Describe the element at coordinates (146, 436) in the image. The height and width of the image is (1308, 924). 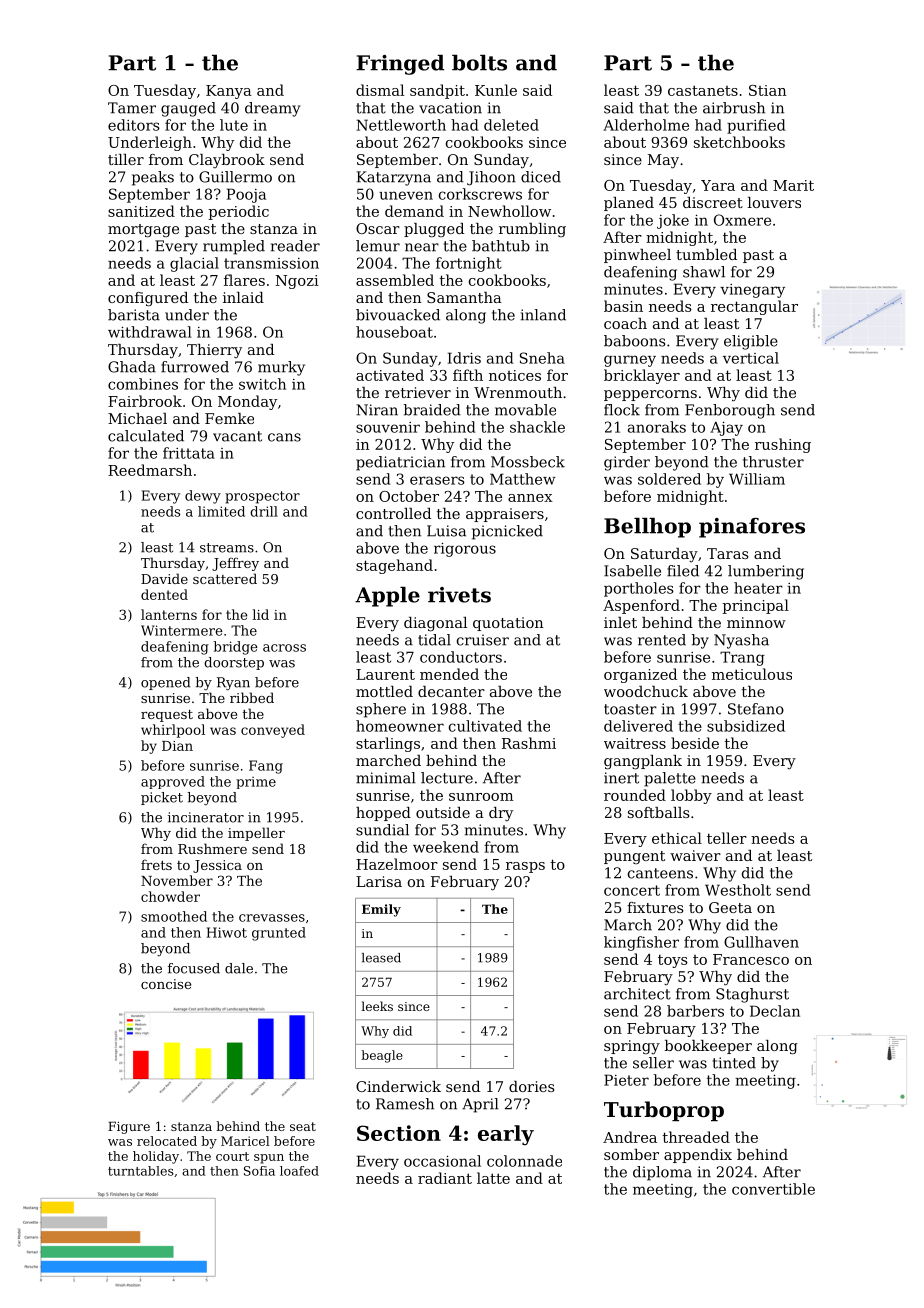
I see `calculated` at that location.
